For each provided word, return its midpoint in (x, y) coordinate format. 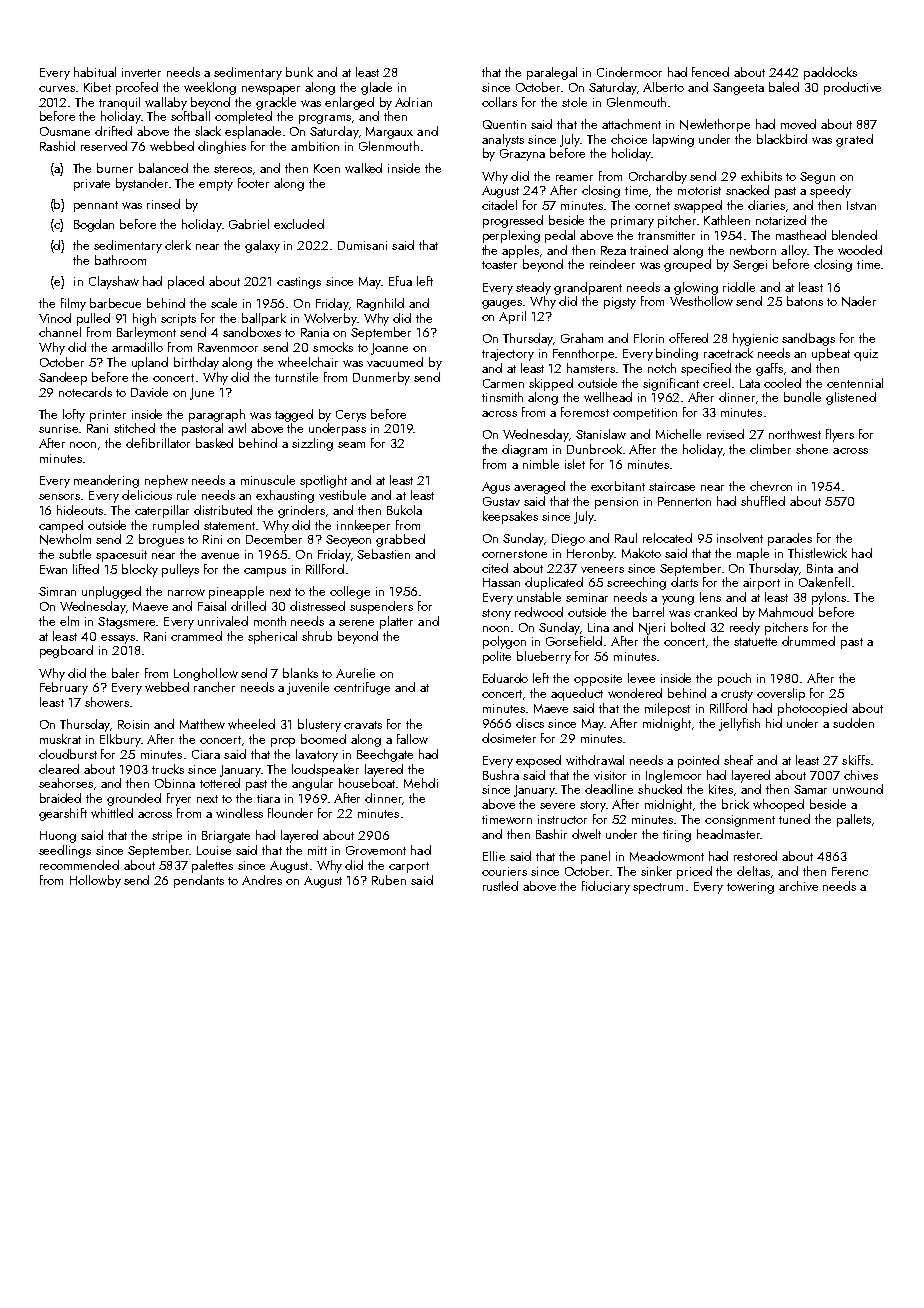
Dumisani (362, 245)
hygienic (755, 339)
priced (694, 872)
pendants (199, 881)
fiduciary (606, 887)
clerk (178, 245)
